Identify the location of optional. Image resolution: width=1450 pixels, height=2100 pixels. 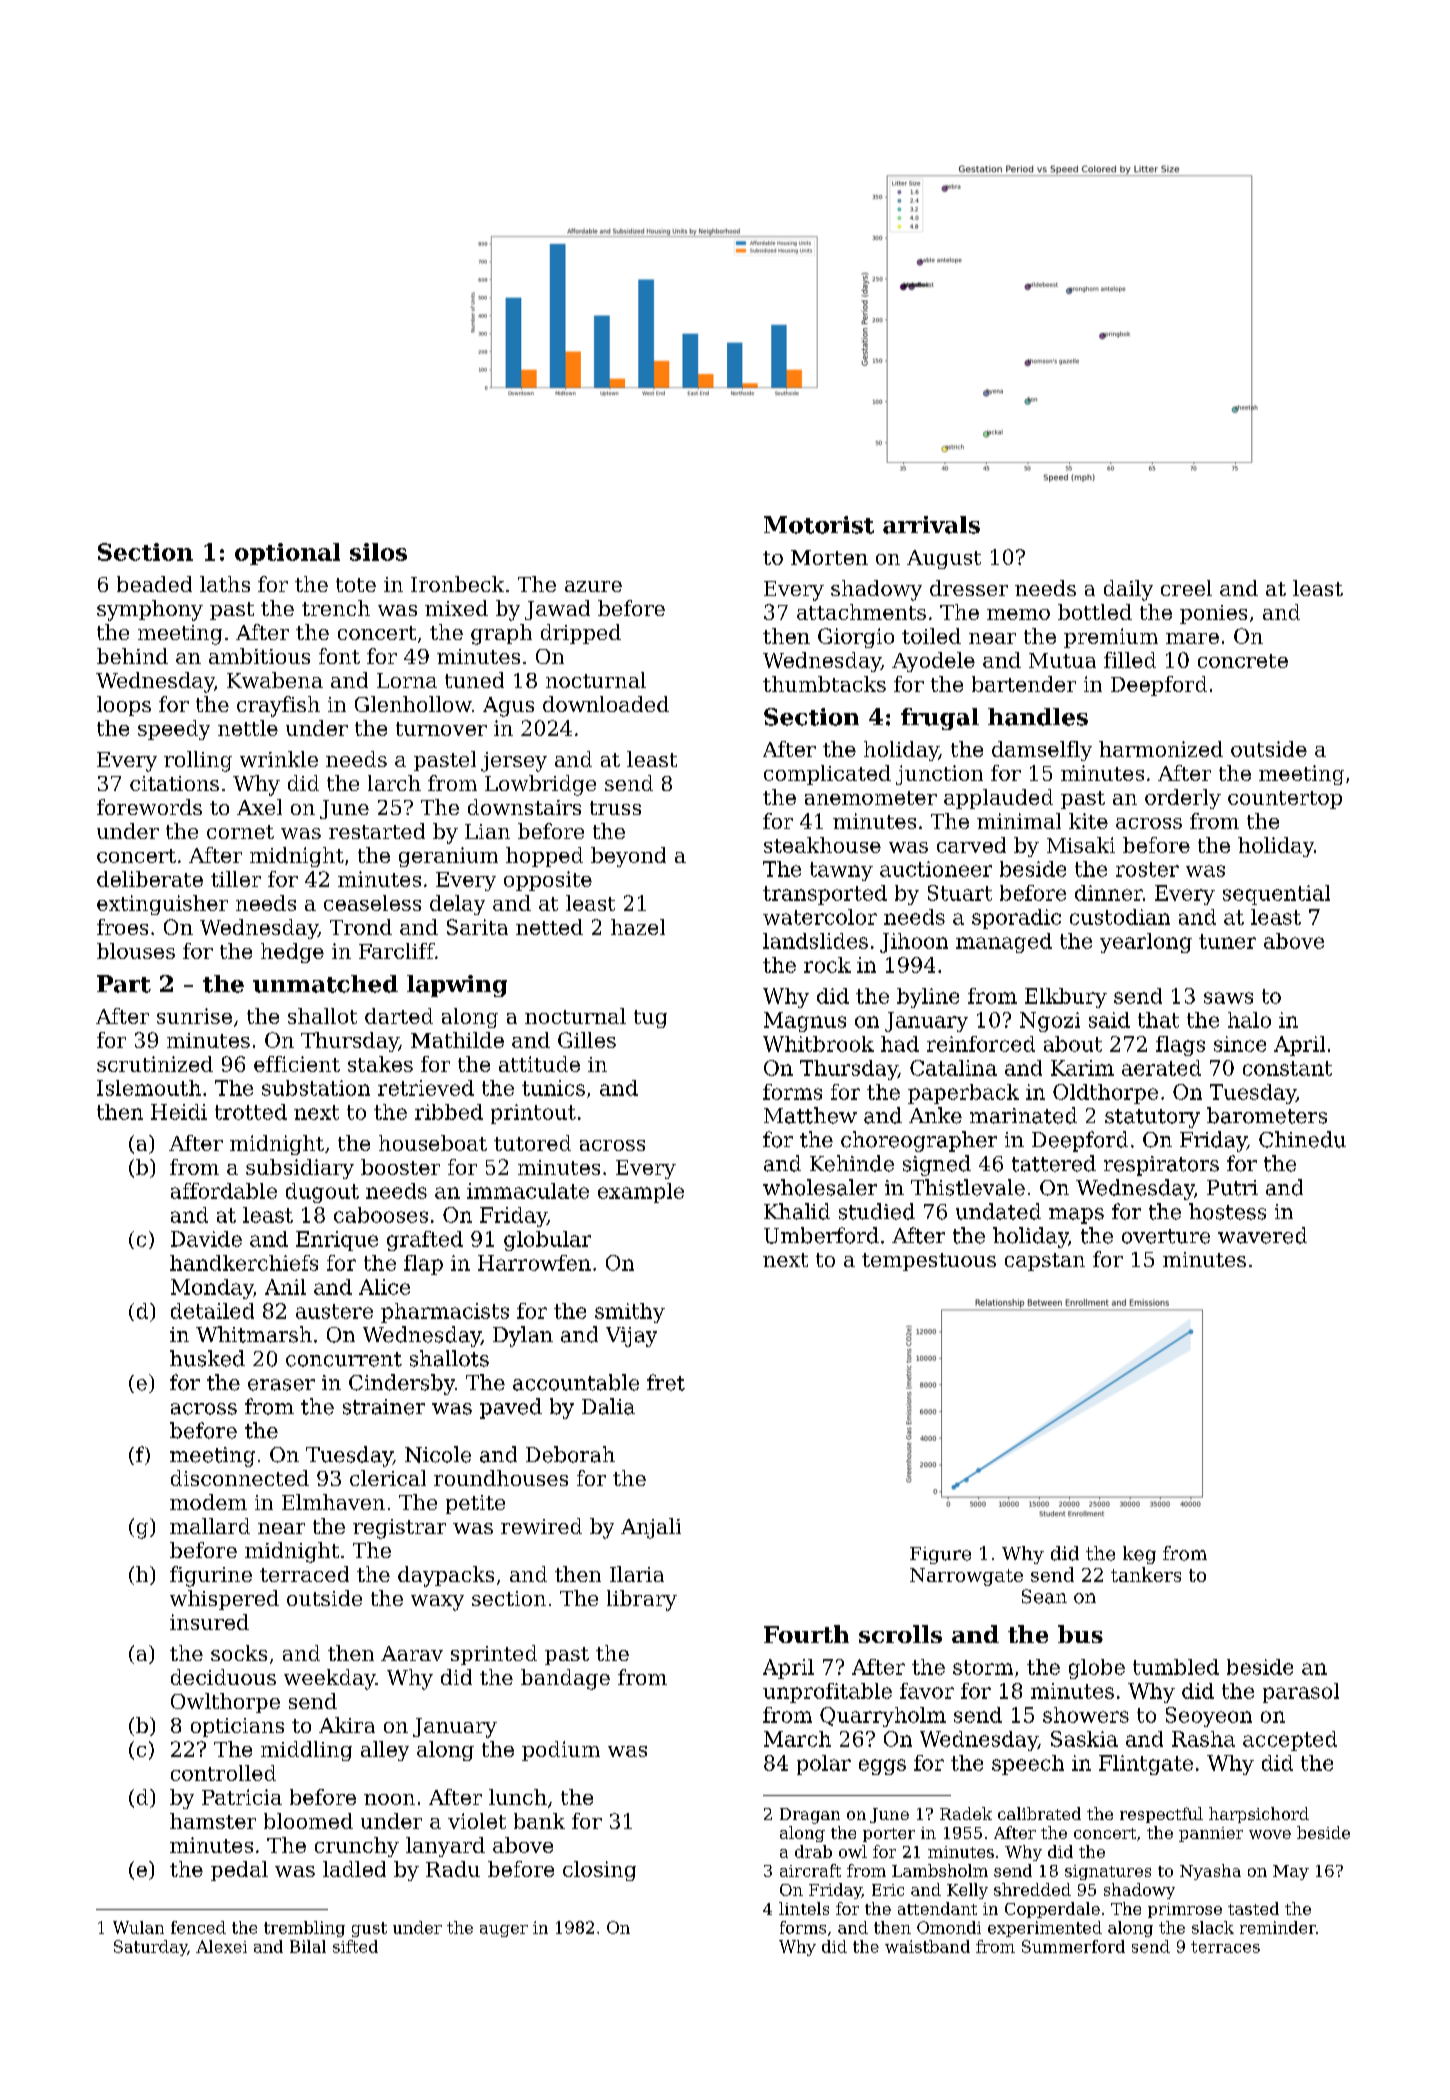
(287, 554).
